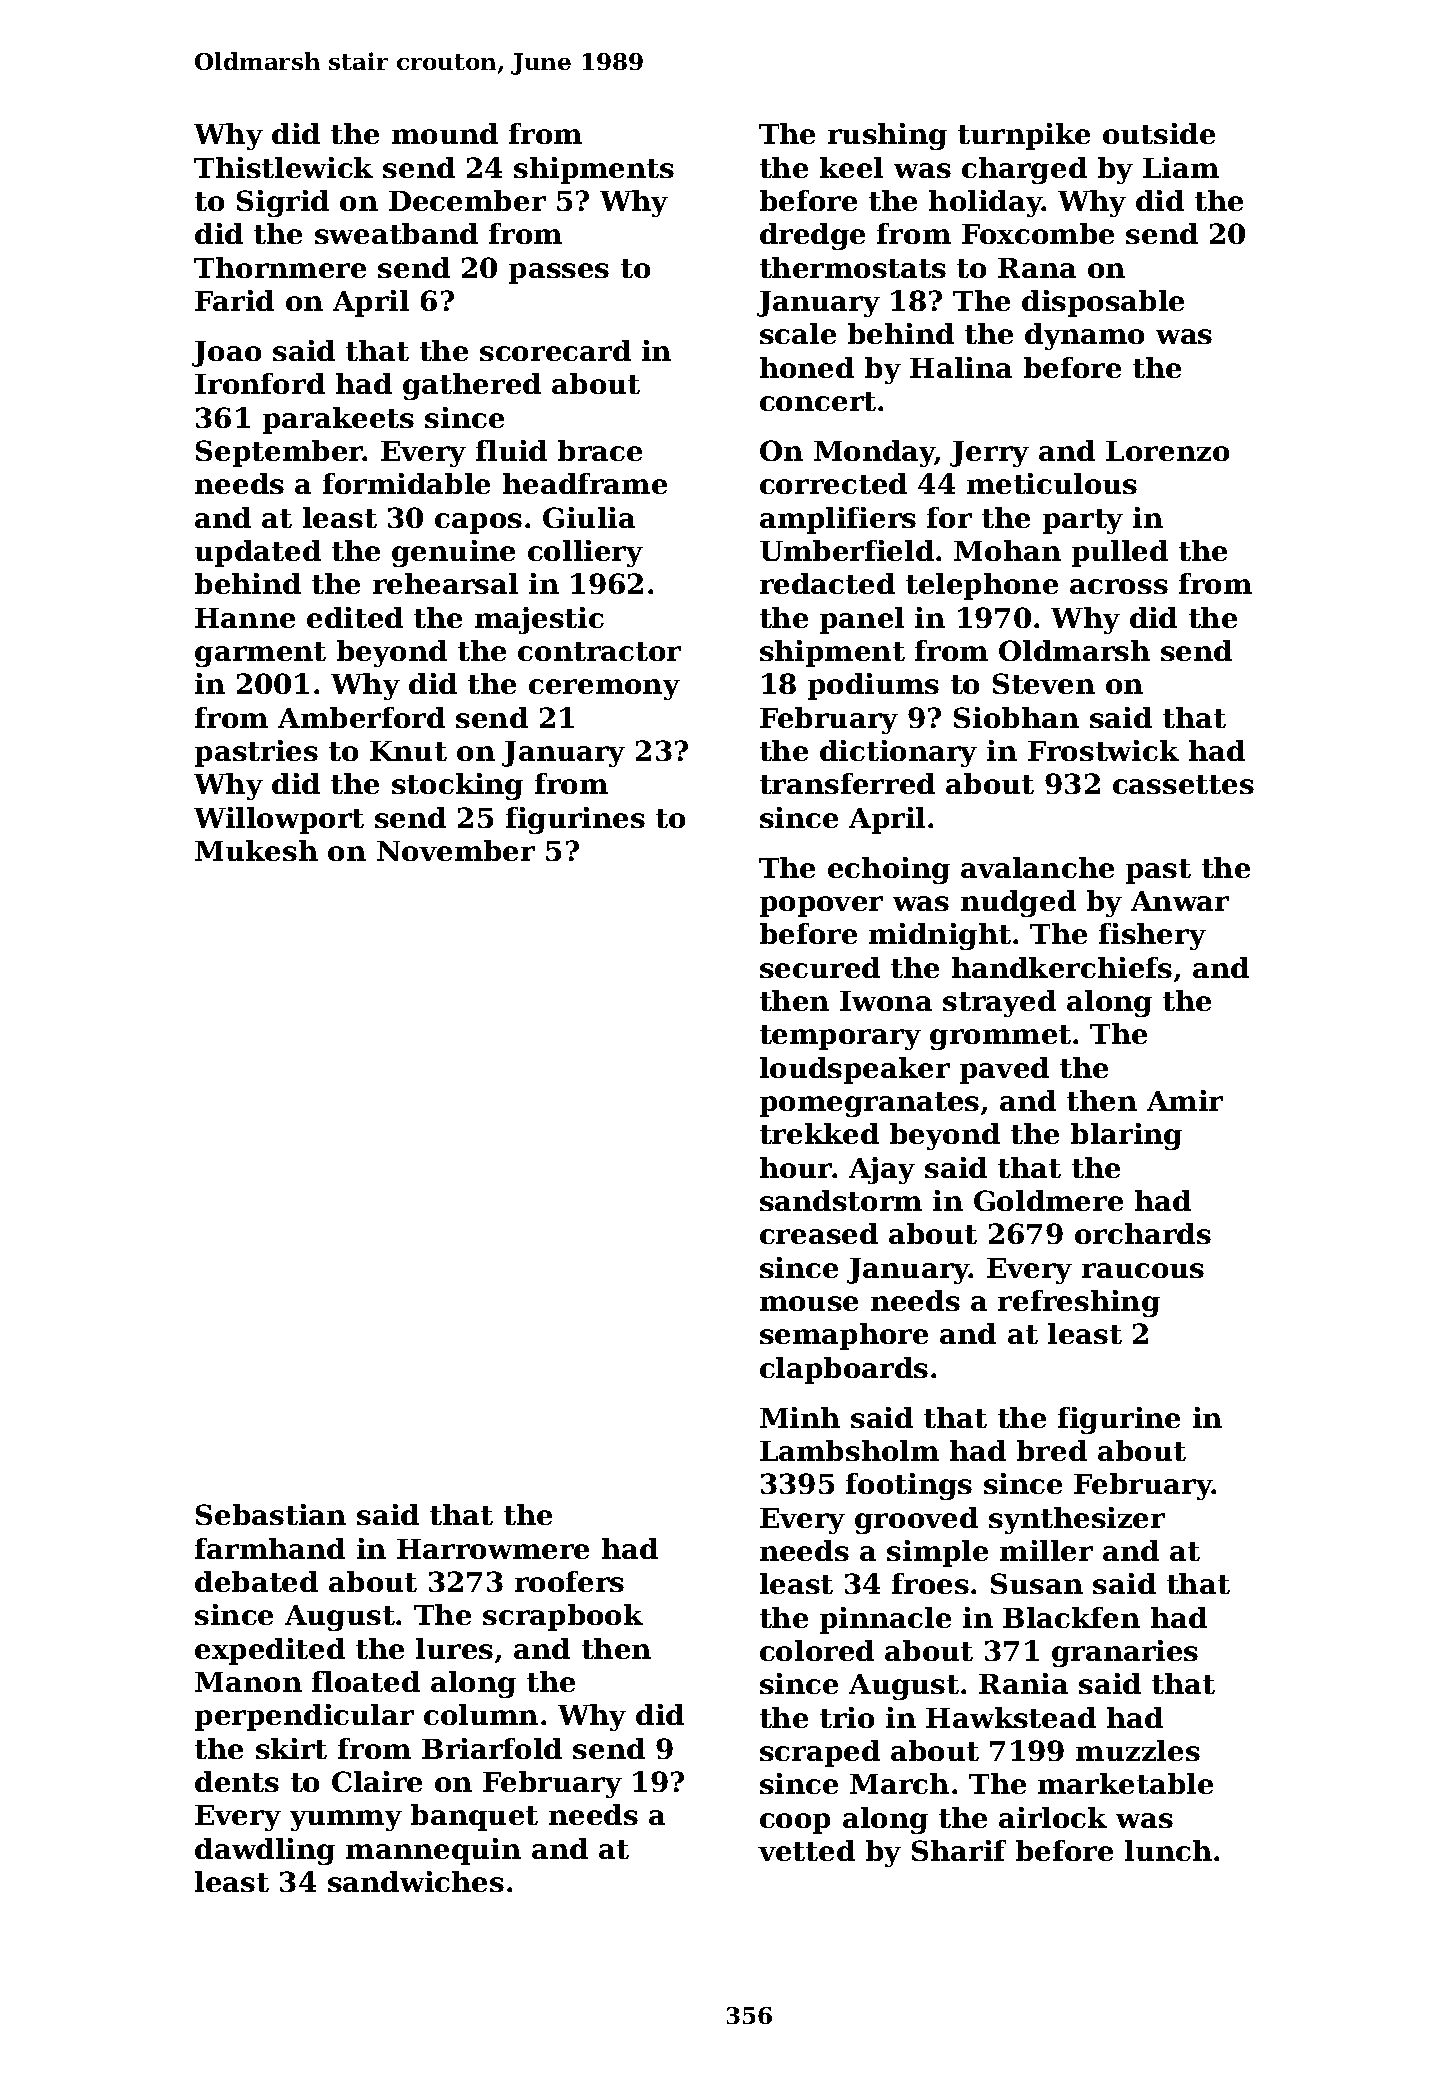  I want to click on hour, so click(796, 1167).
